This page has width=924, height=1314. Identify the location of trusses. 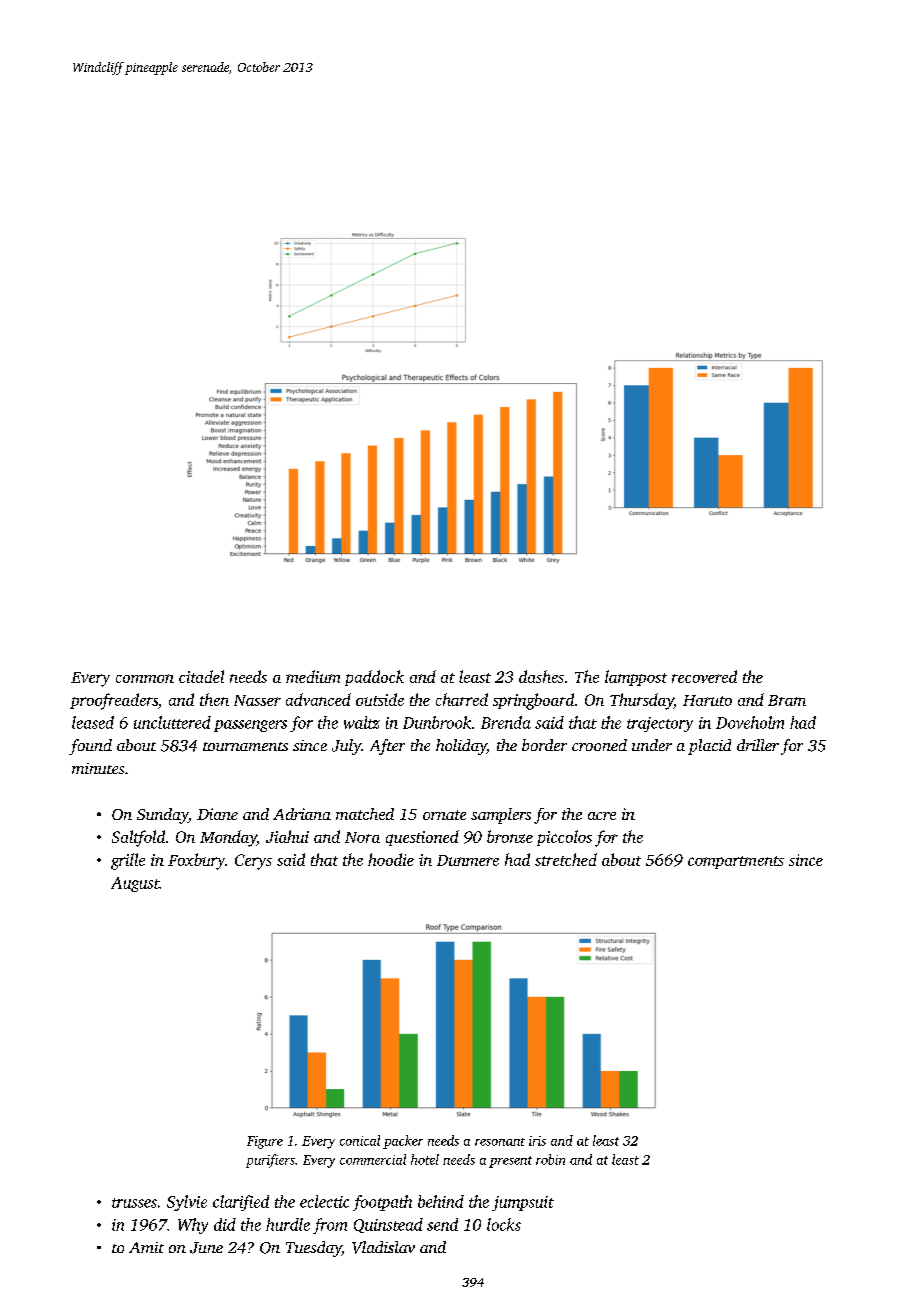
(134, 1203).
